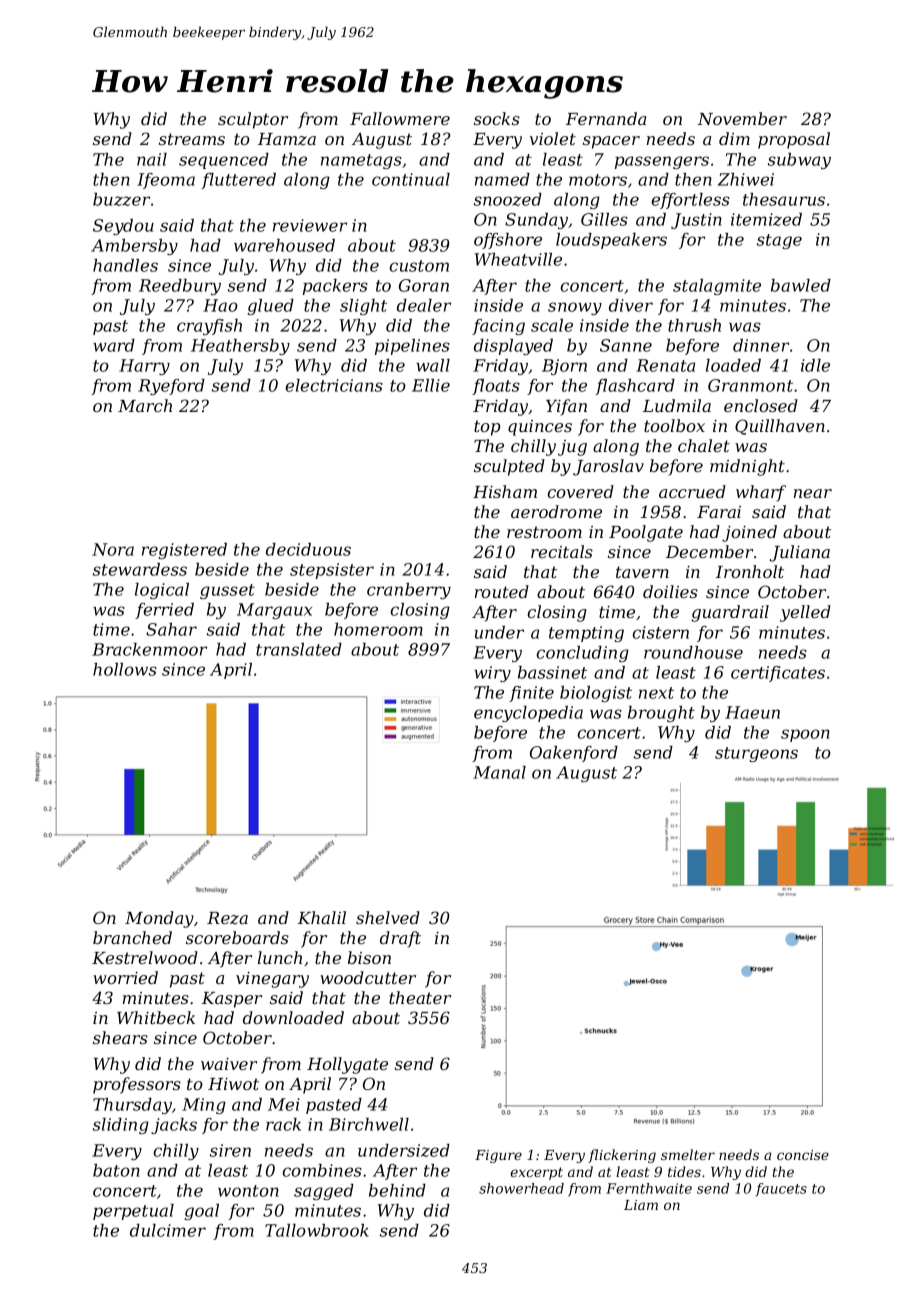 The width and height of the screenshot is (924, 1308). Describe the element at coordinates (202, 1212) in the screenshot. I see `goal` at that location.
